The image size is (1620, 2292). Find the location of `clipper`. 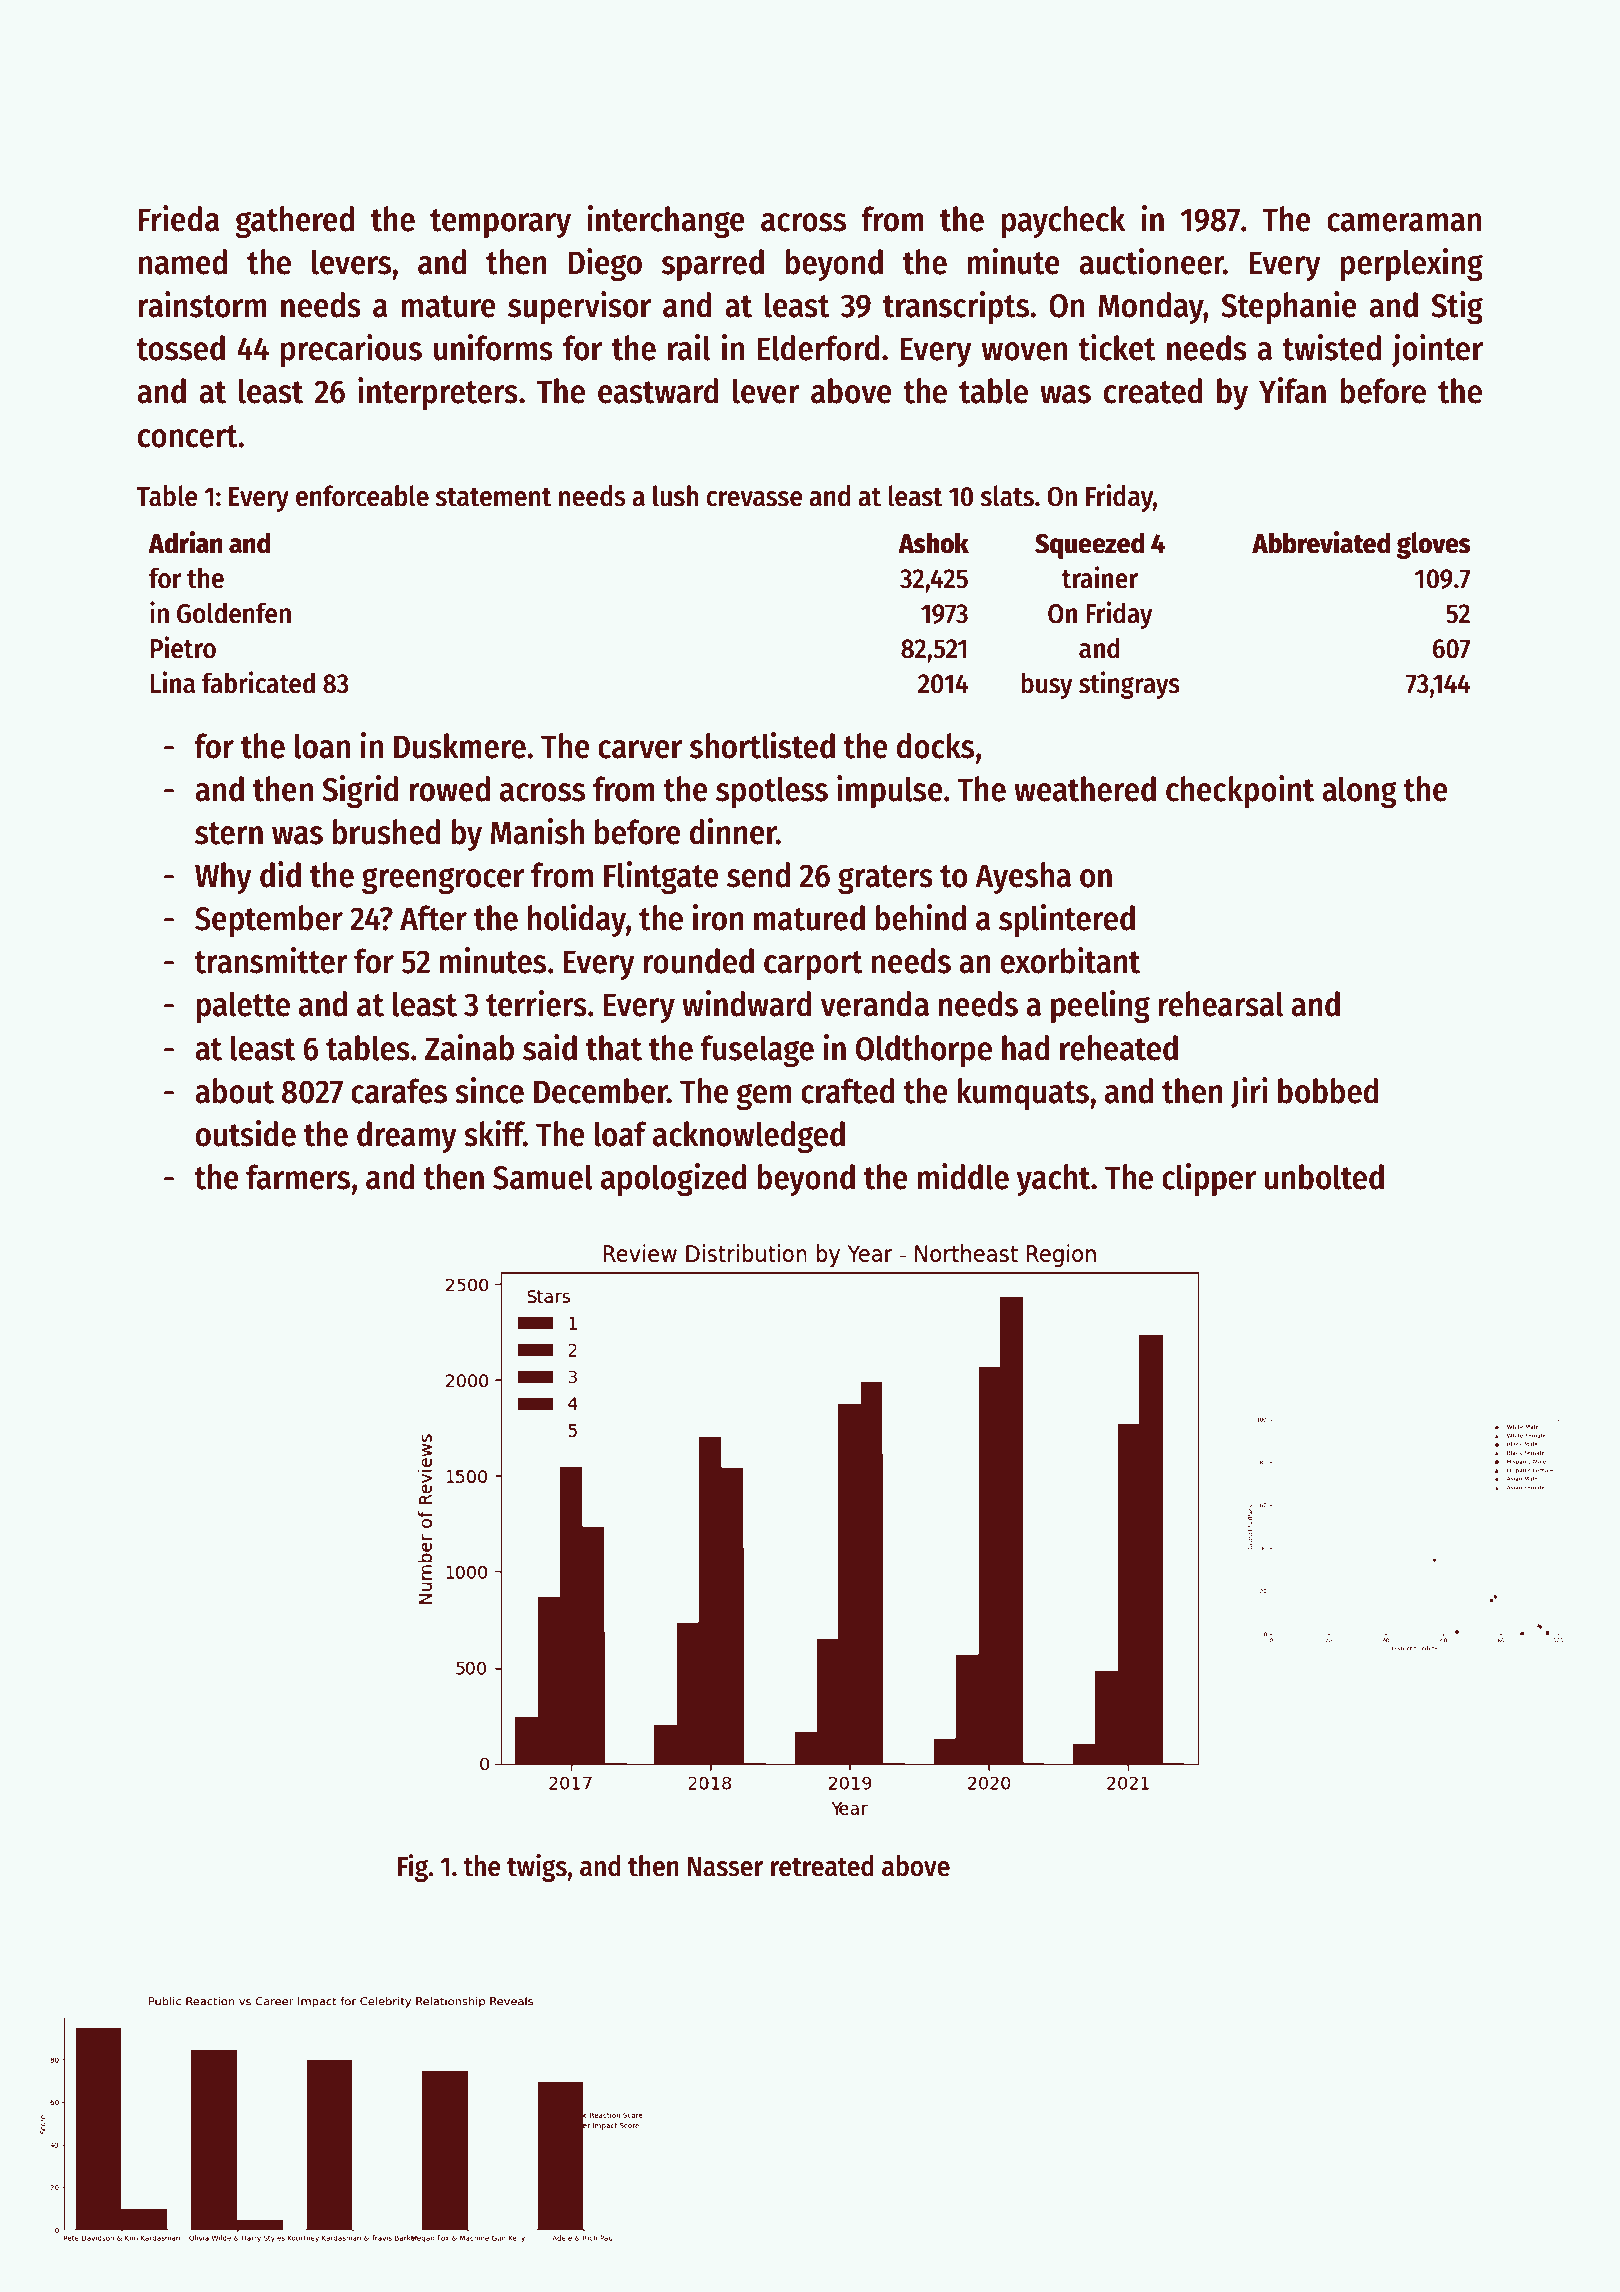

clipper is located at coordinates (1209, 1179).
